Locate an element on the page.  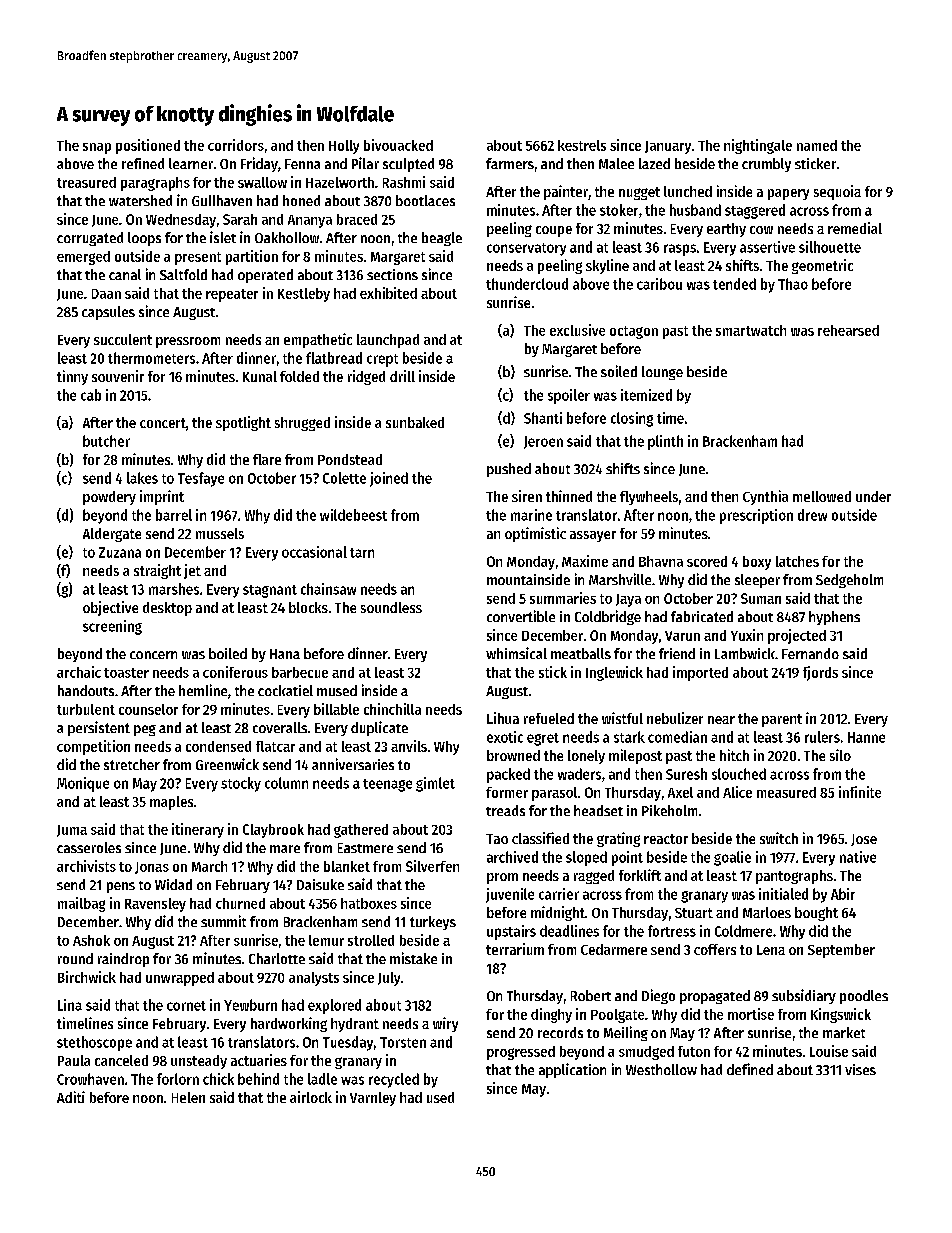
mistake is located at coordinates (413, 958).
